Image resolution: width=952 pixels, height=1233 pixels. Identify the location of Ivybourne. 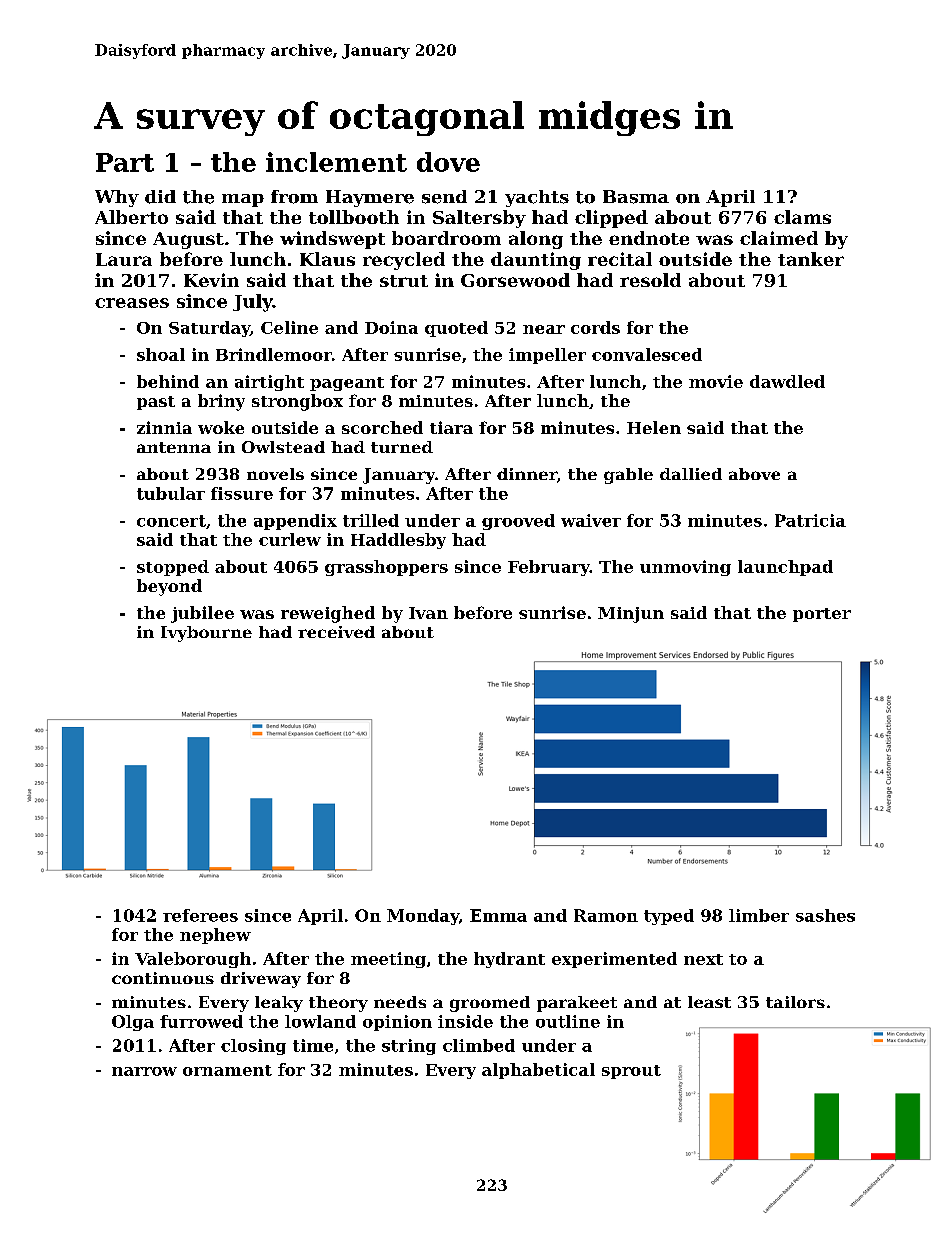
(206, 634).
